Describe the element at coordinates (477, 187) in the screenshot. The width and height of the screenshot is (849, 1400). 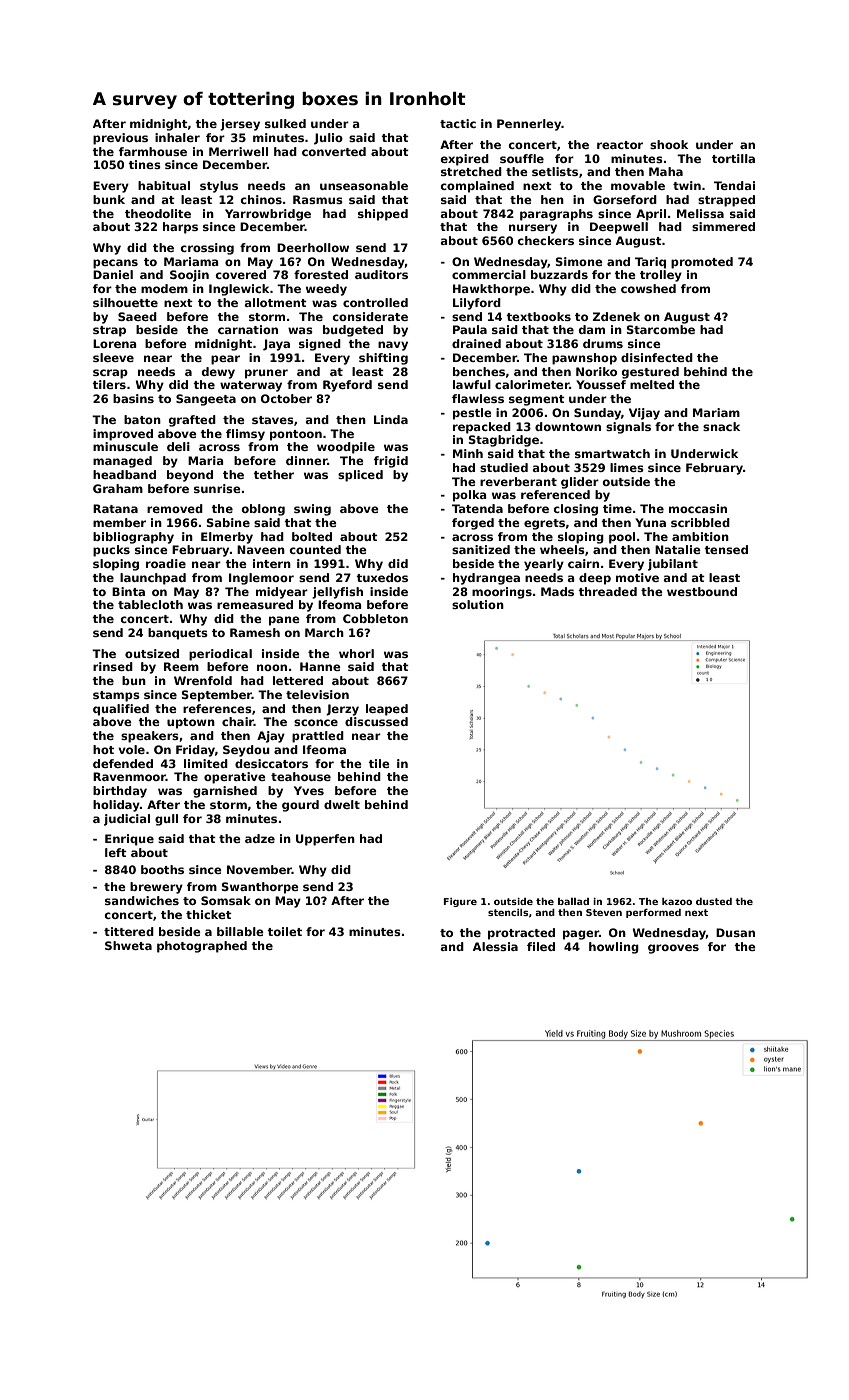
I see `complained` at that location.
